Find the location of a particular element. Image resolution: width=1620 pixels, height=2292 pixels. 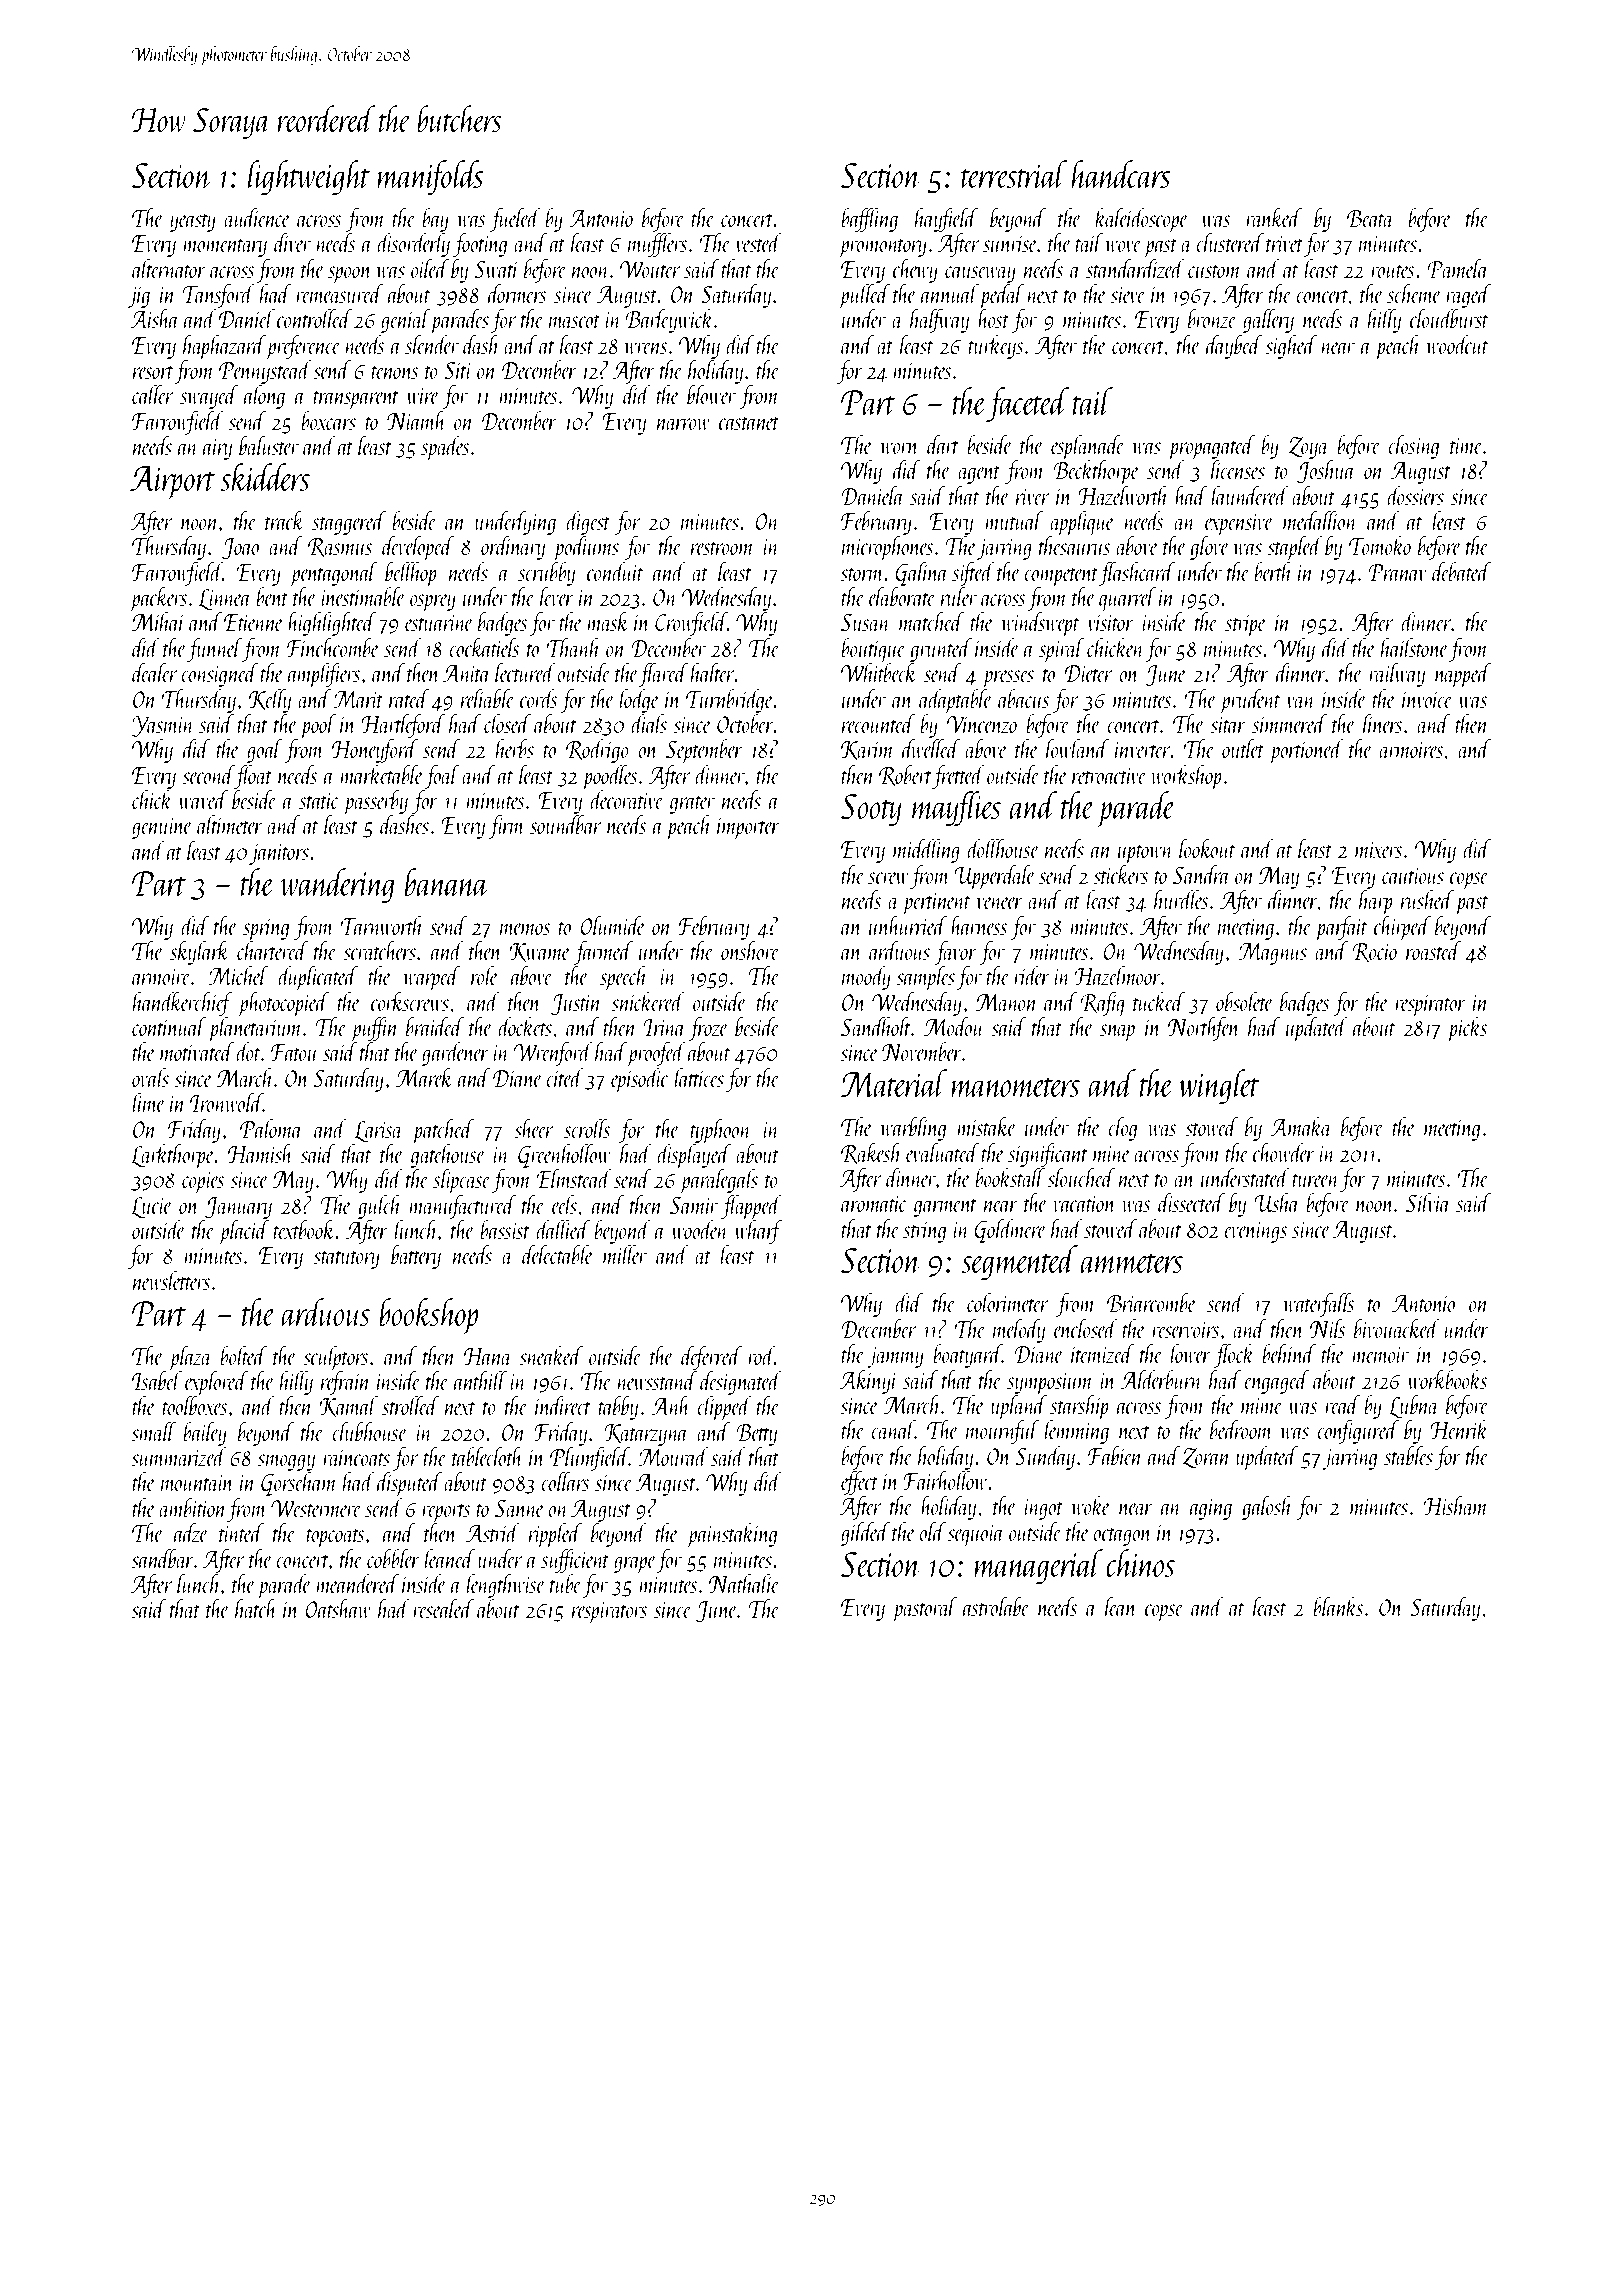

battery is located at coordinates (416, 1257).
